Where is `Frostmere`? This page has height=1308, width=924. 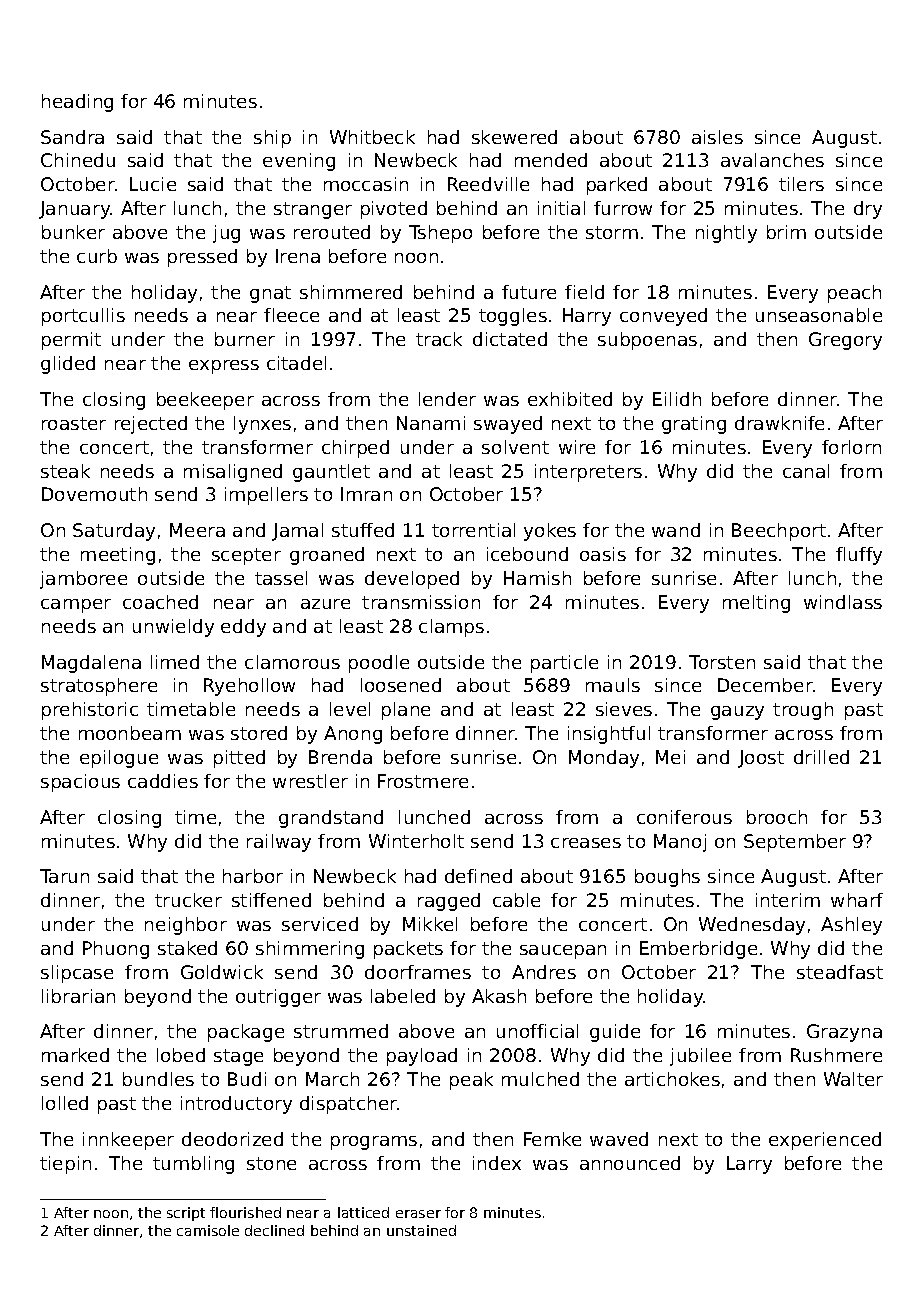
Frostmere is located at coordinates (423, 781).
